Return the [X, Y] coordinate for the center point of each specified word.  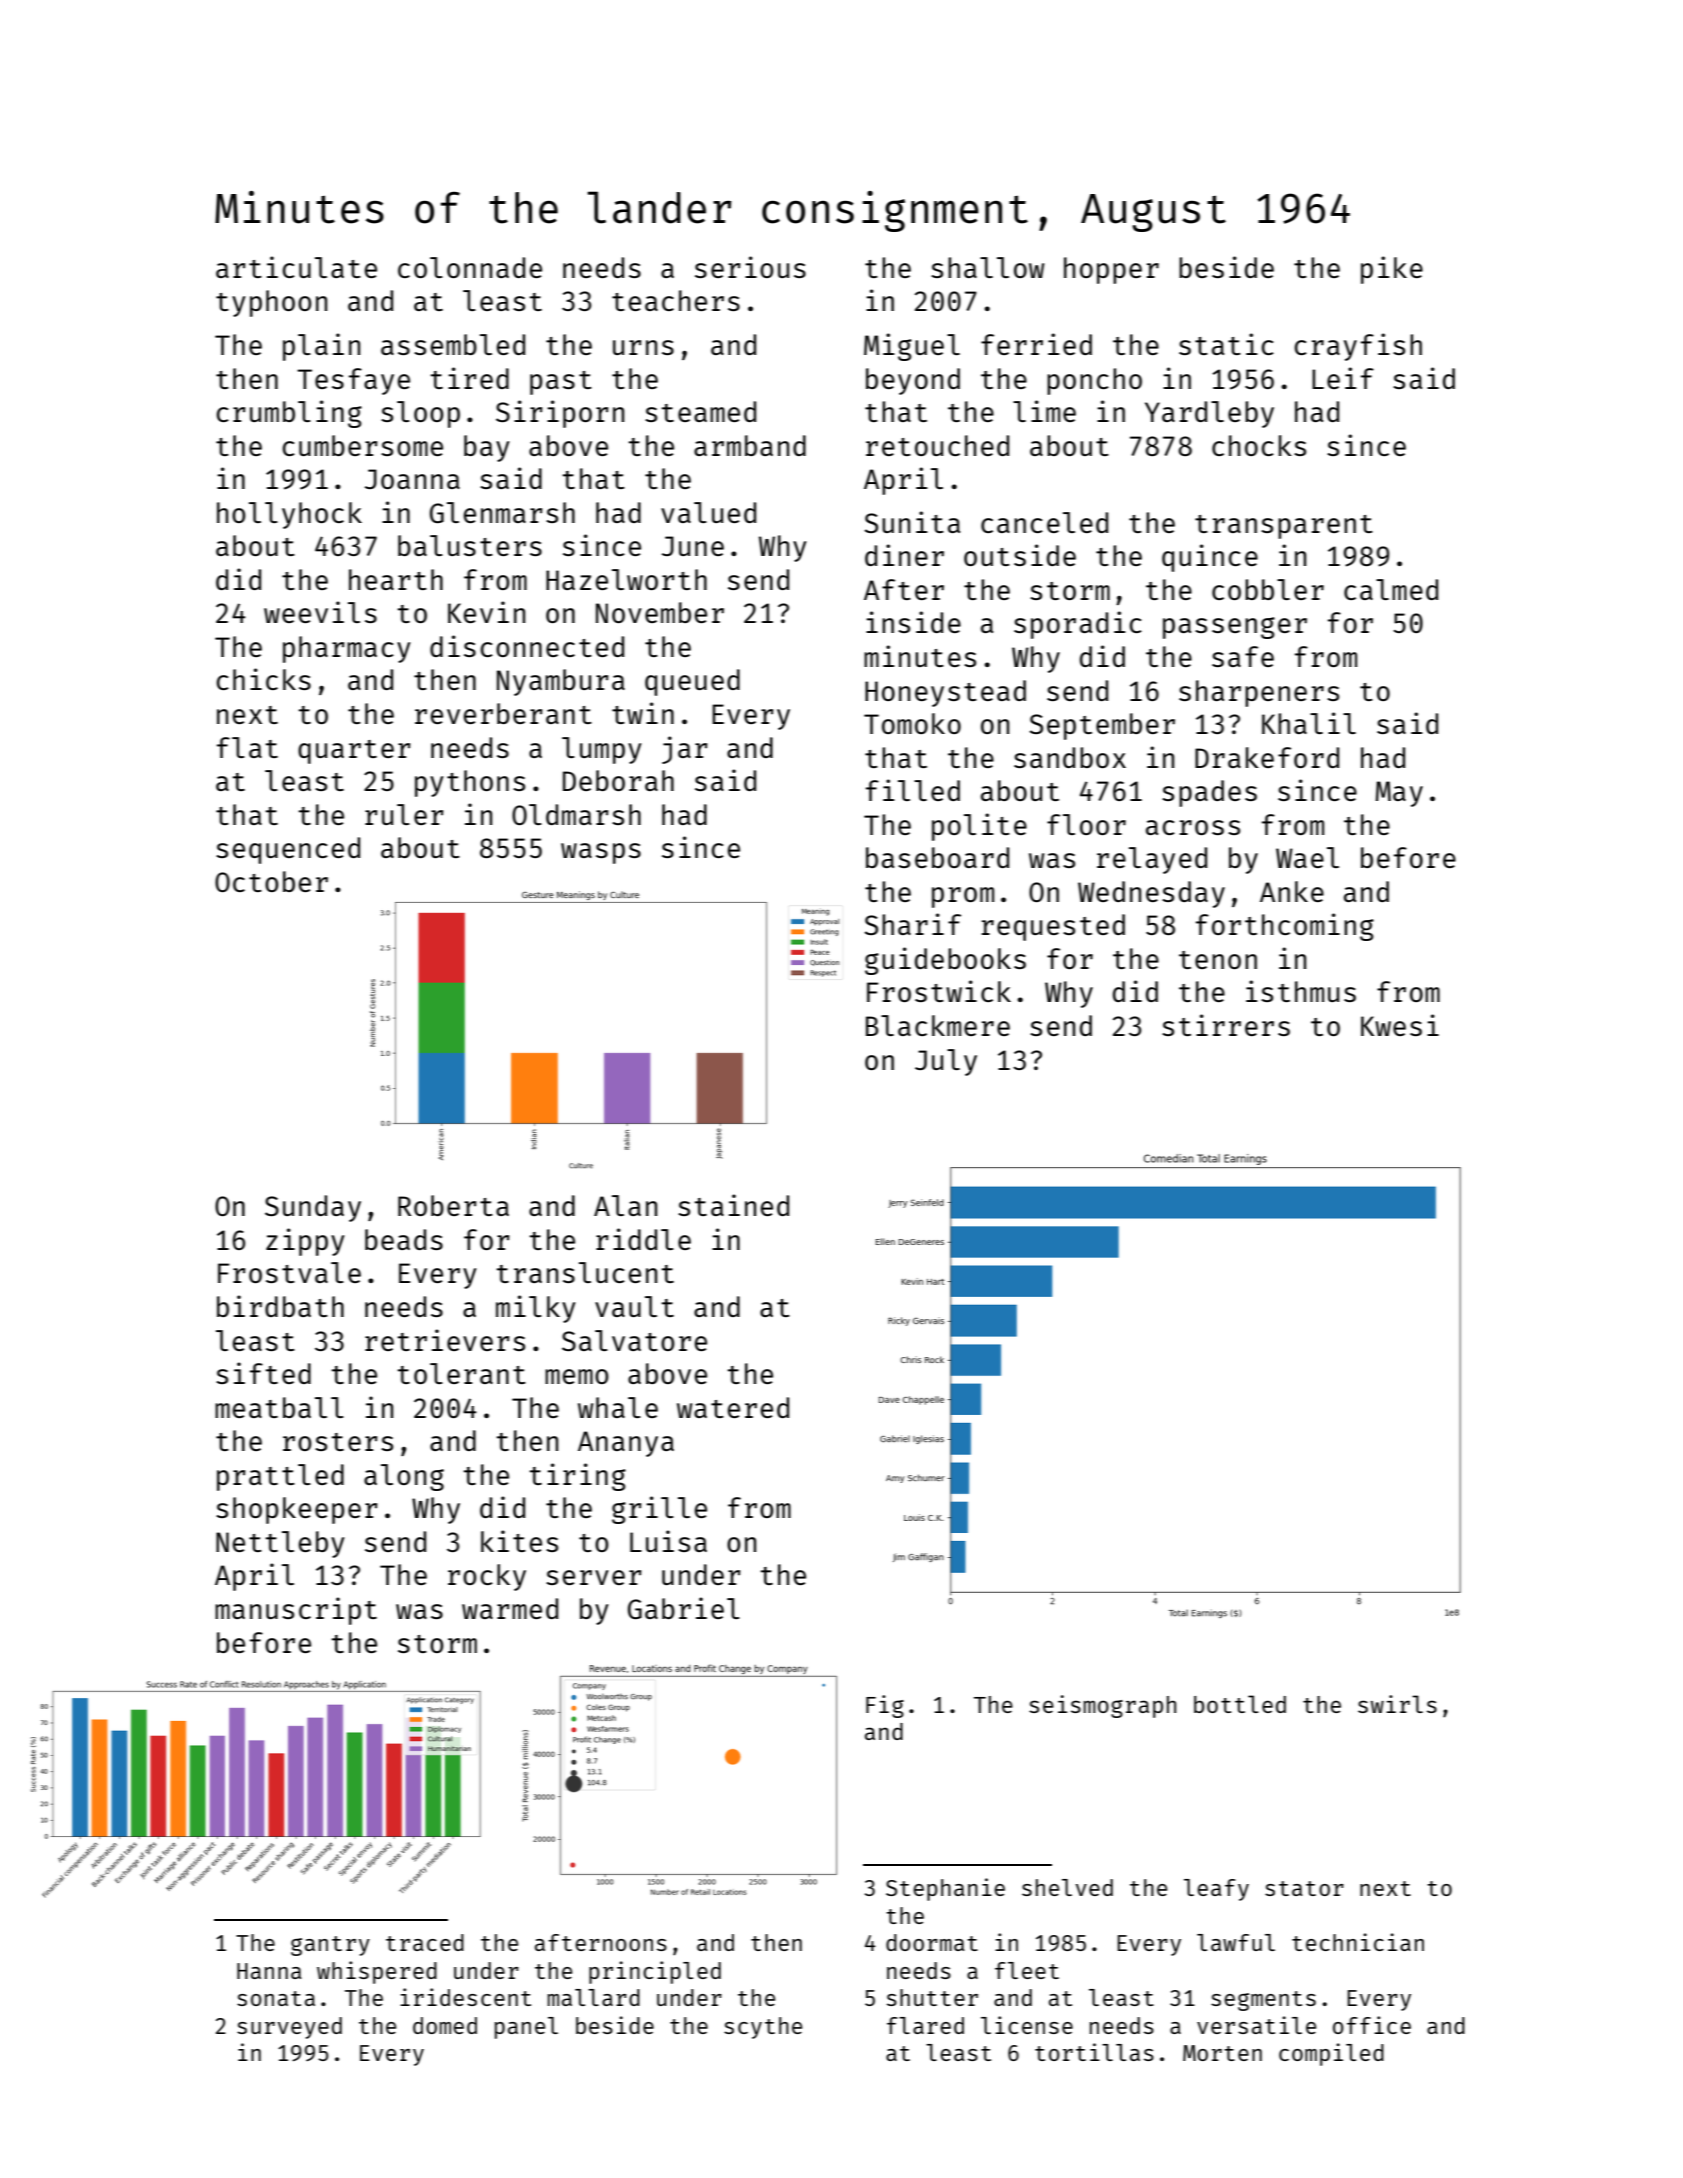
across [1193, 827]
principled [655, 1972]
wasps [601, 853]
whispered [377, 1972]
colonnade [470, 267]
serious [750, 267]
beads [404, 1239]
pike [1392, 270]
